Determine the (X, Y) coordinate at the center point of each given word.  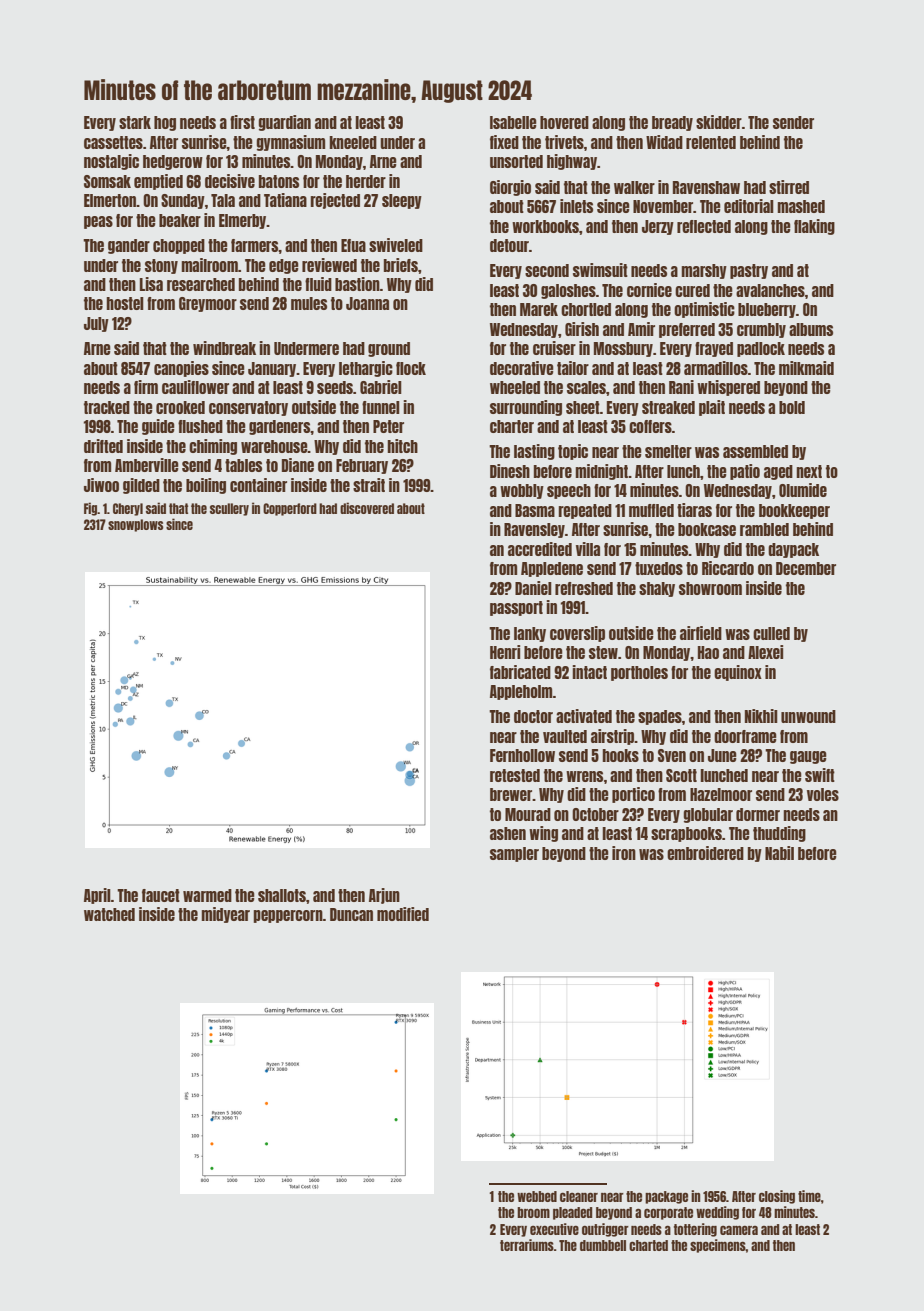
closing (777, 1197)
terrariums (527, 1245)
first (242, 122)
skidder (719, 122)
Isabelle (513, 122)
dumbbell (603, 1245)
